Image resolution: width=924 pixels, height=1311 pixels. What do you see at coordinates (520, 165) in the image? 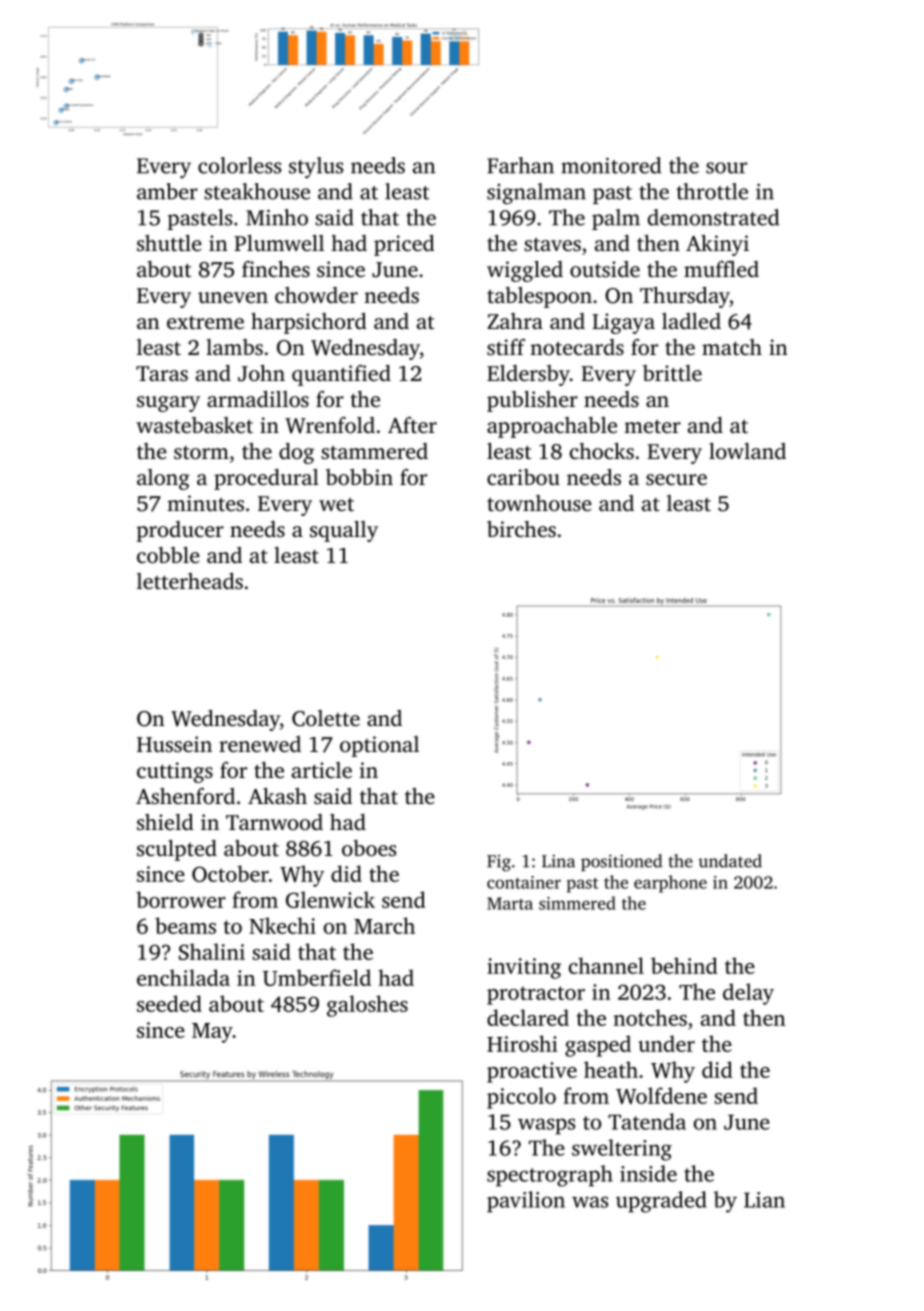
I see `Farhan` at bounding box center [520, 165].
